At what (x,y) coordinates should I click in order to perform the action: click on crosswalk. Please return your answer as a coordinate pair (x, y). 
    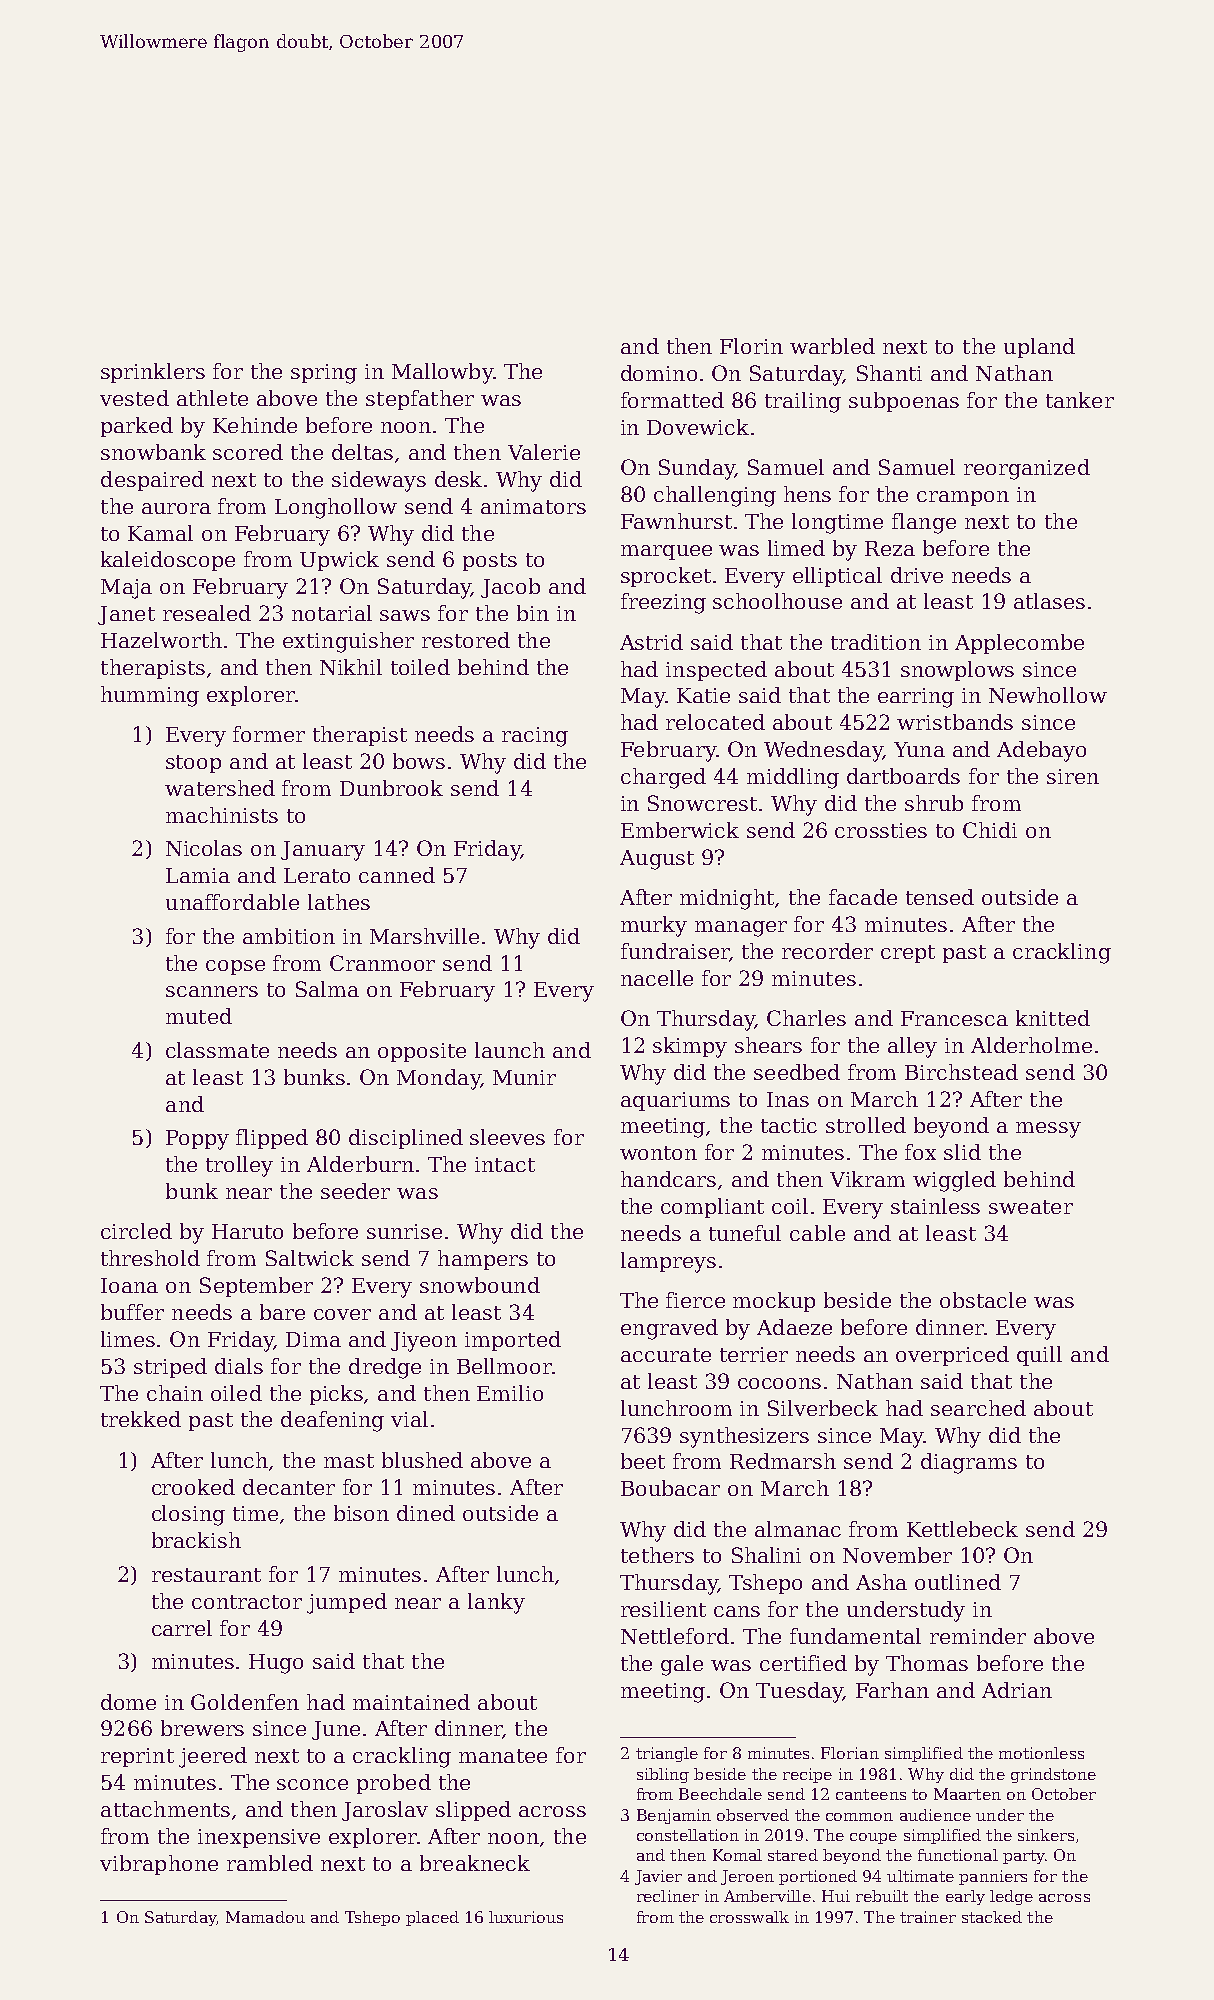
    Looking at the image, I should click on (749, 1917).
